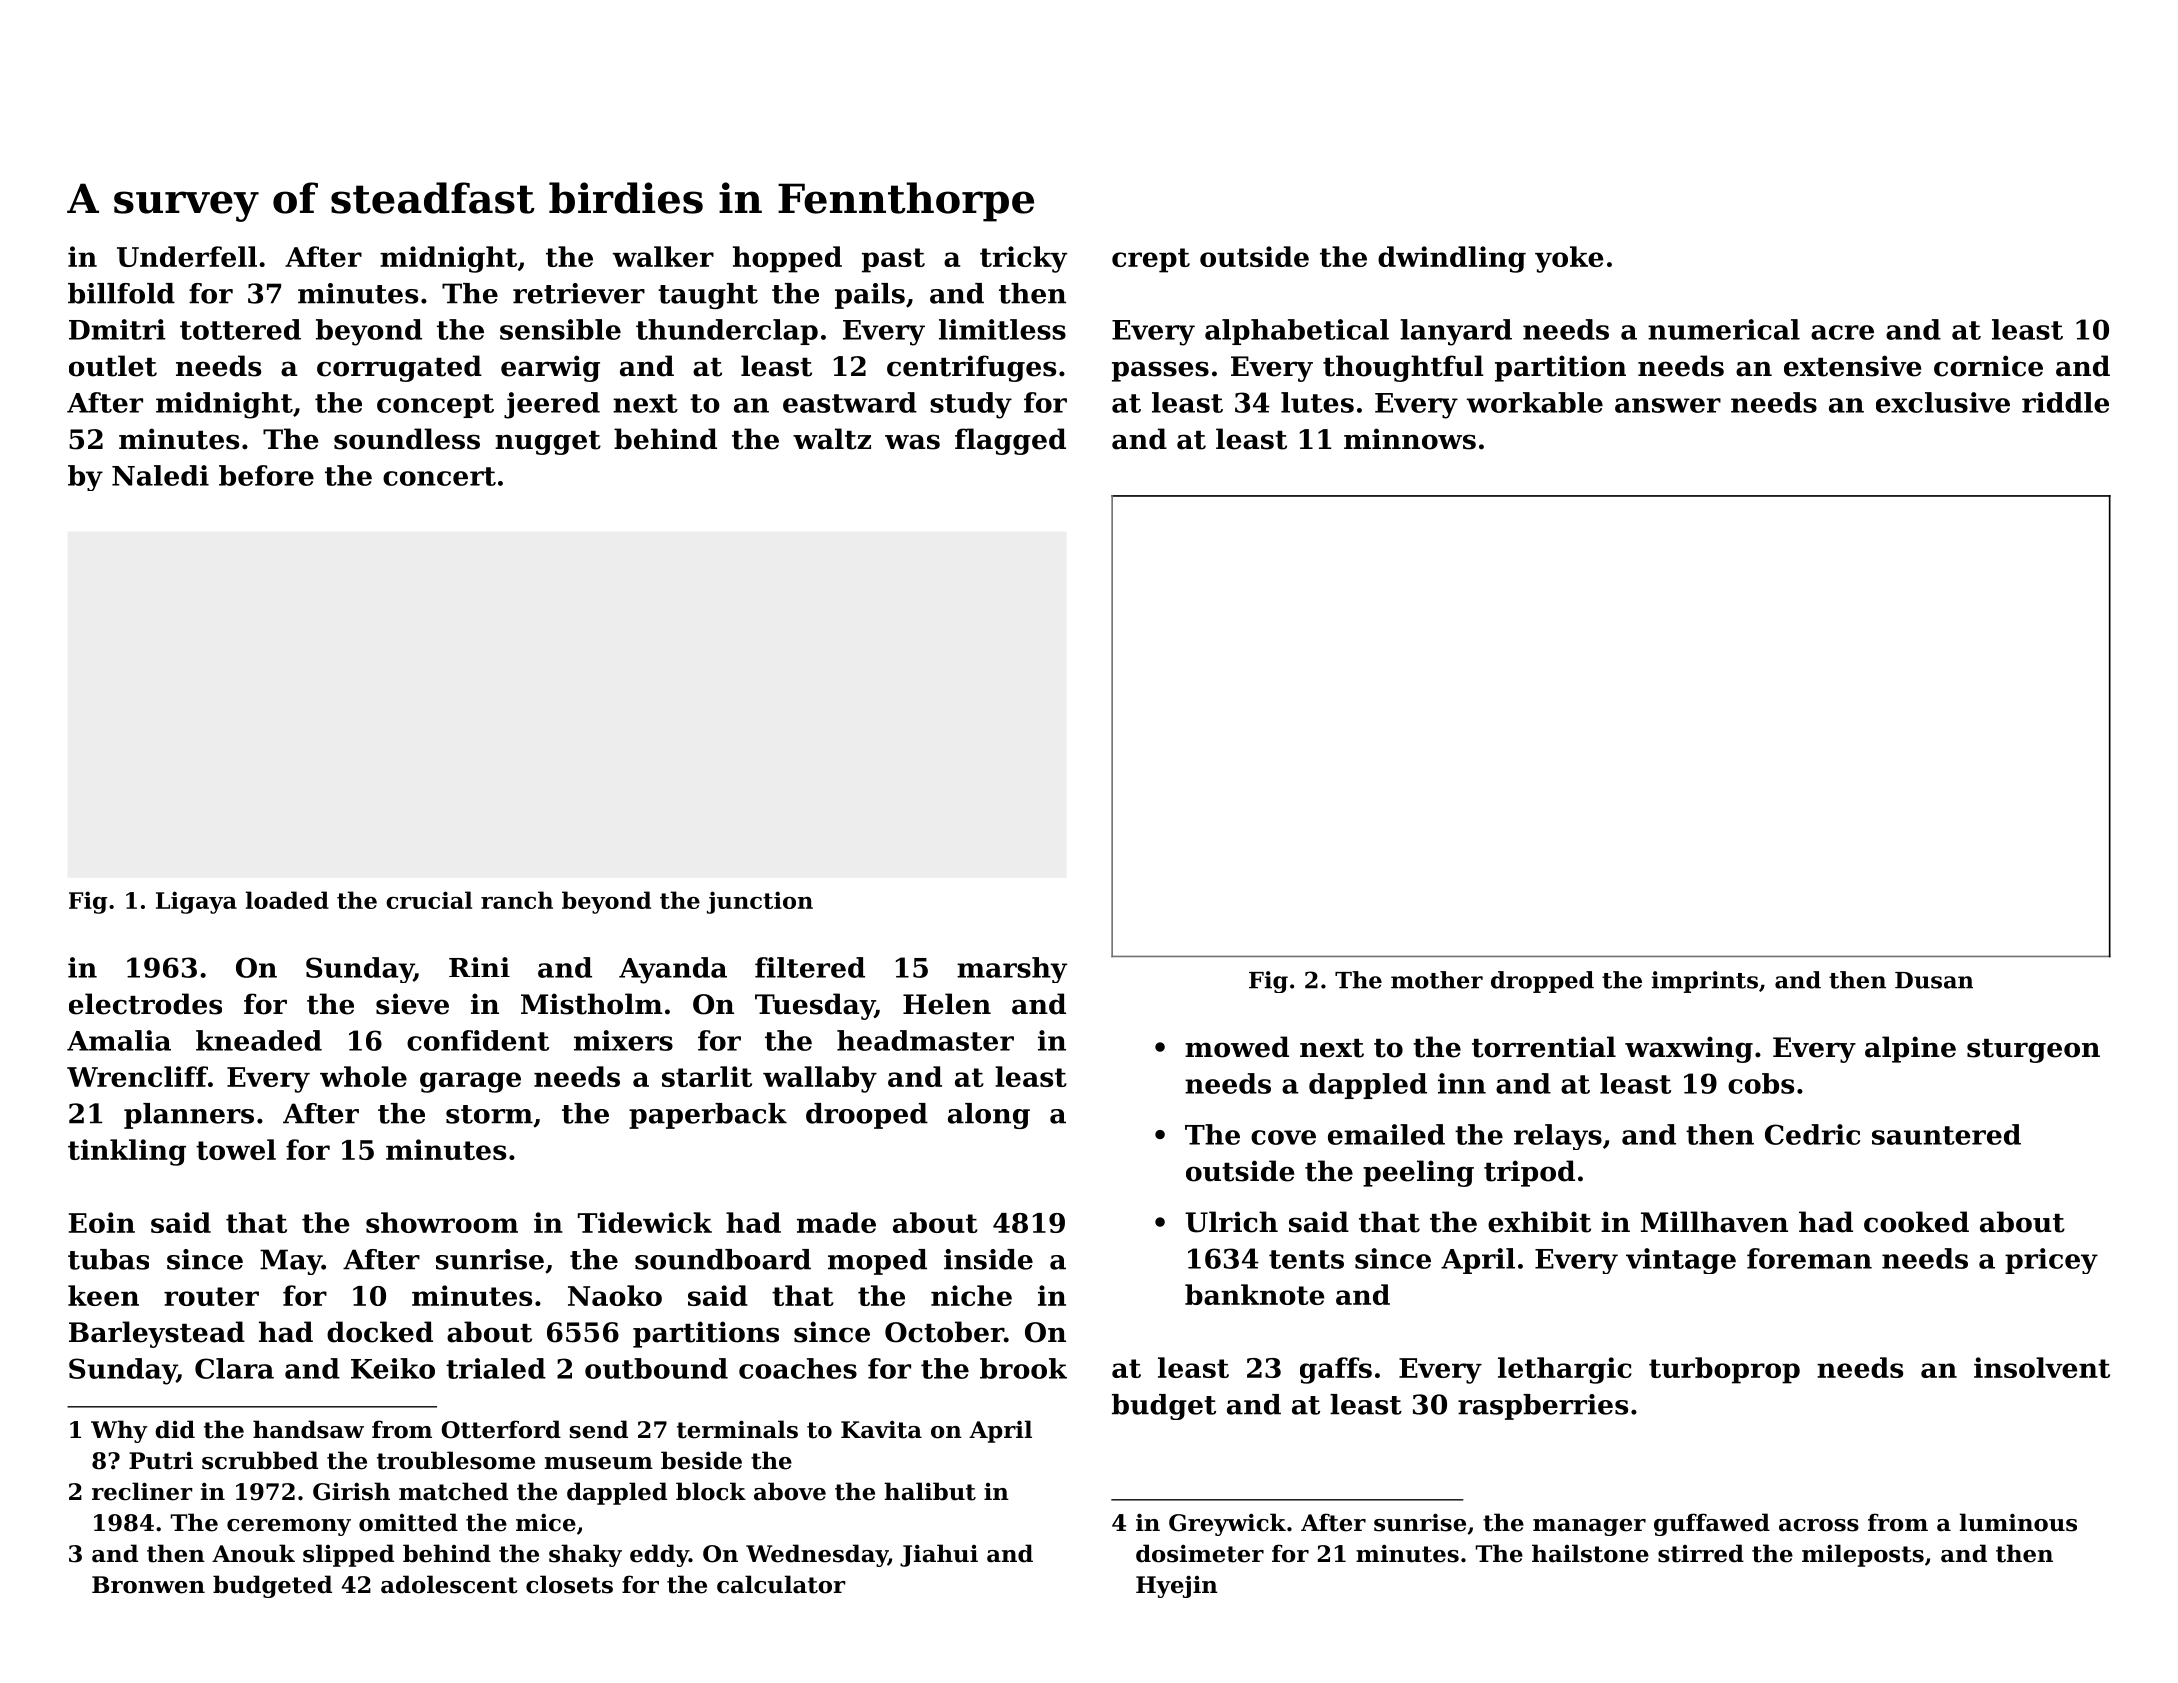  Describe the element at coordinates (1934, 980) in the document. I see `Dusan` at that location.
